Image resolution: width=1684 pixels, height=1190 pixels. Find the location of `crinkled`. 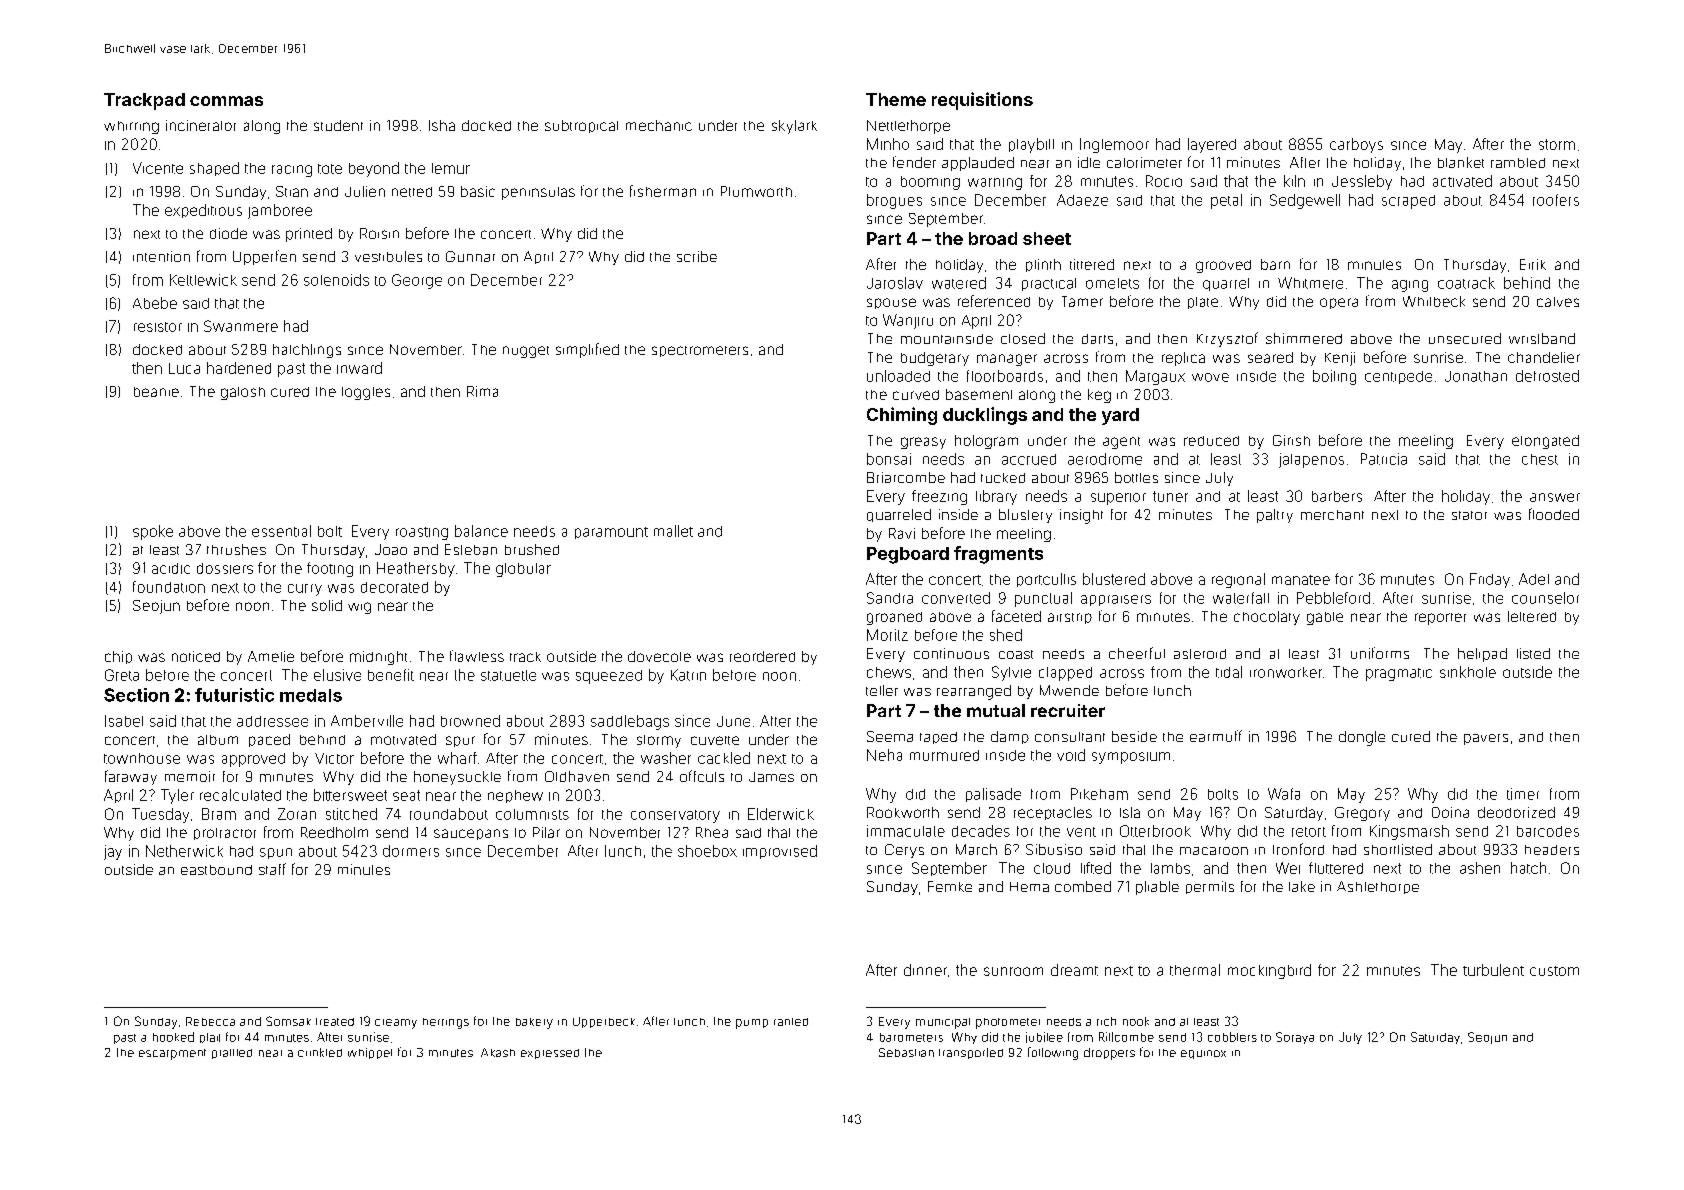

crinkled is located at coordinates (320, 1052).
